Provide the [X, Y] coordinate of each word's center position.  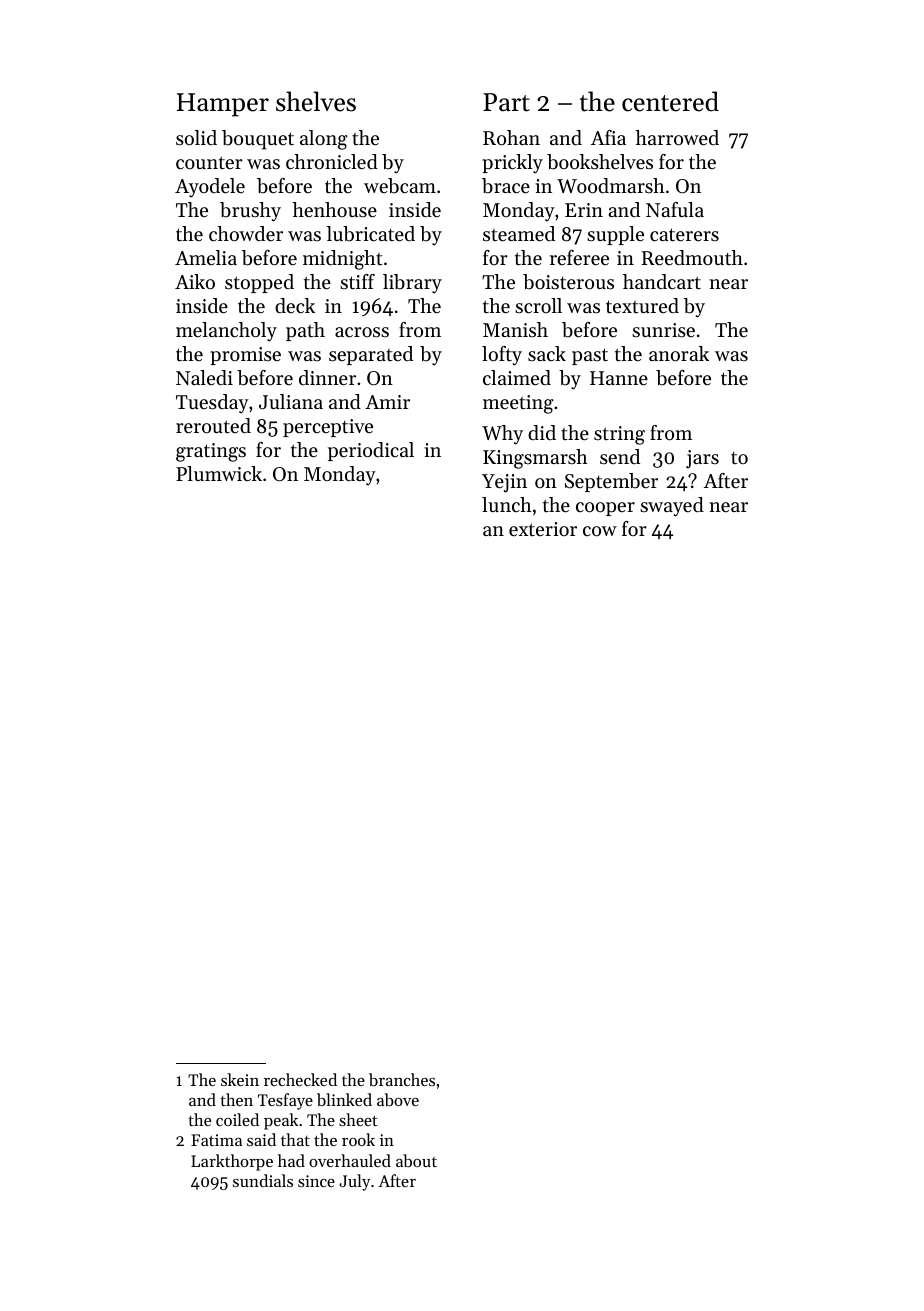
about [416, 1160]
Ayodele [210, 188]
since [316, 1181]
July [354, 1182]
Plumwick [219, 474]
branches [402, 1079]
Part [506, 102]
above [398, 1099]
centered [670, 101]
